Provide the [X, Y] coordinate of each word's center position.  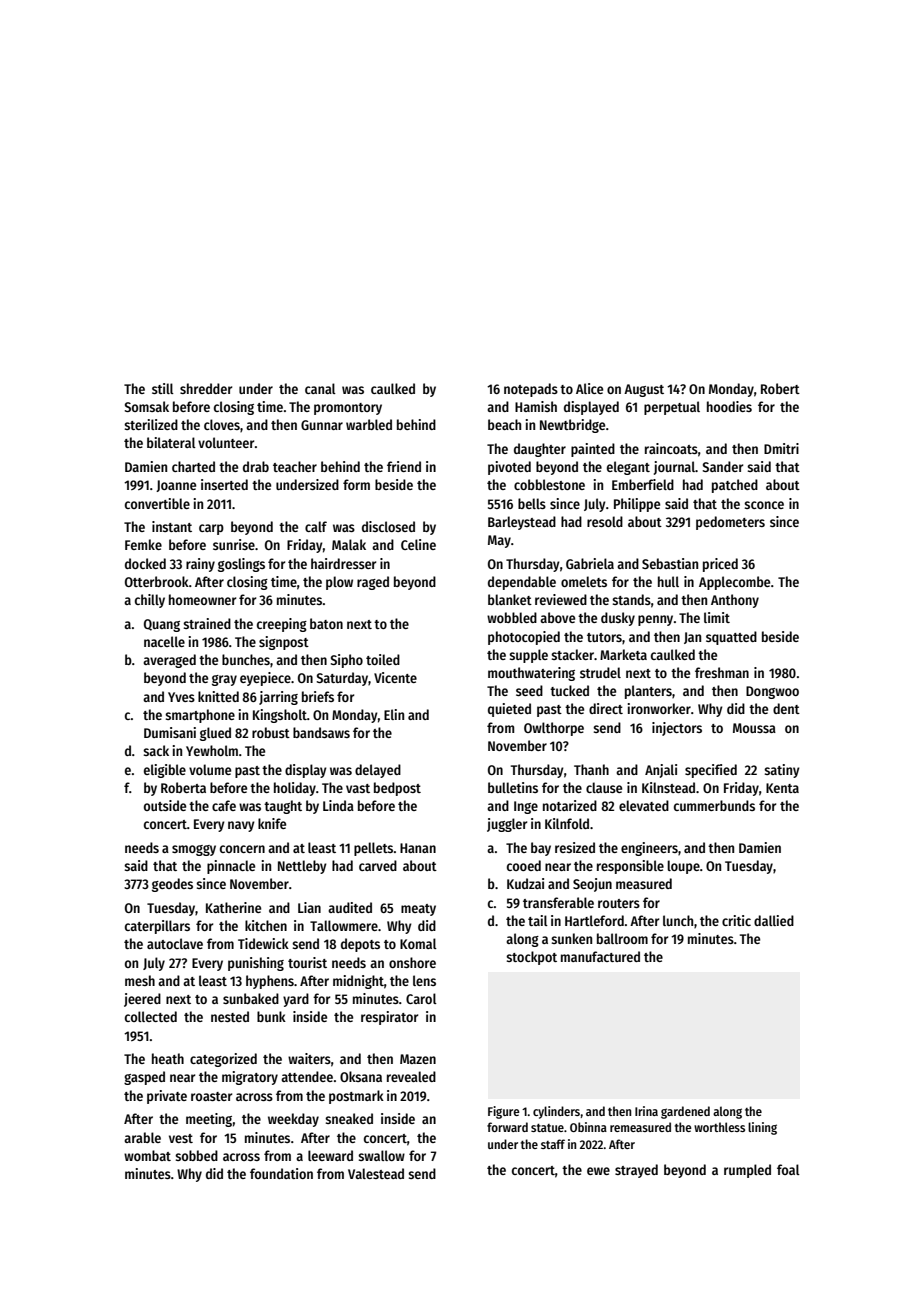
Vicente [395, 677]
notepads [531, 390]
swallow [381, 1155]
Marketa [623, 654]
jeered [142, 1000]
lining [762, 1128]
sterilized [151, 424]
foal [788, 1169]
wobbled [512, 617]
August [644, 390]
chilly [150, 601]
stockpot [531, 958]
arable [142, 1137]
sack [156, 750]
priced [720, 565]
